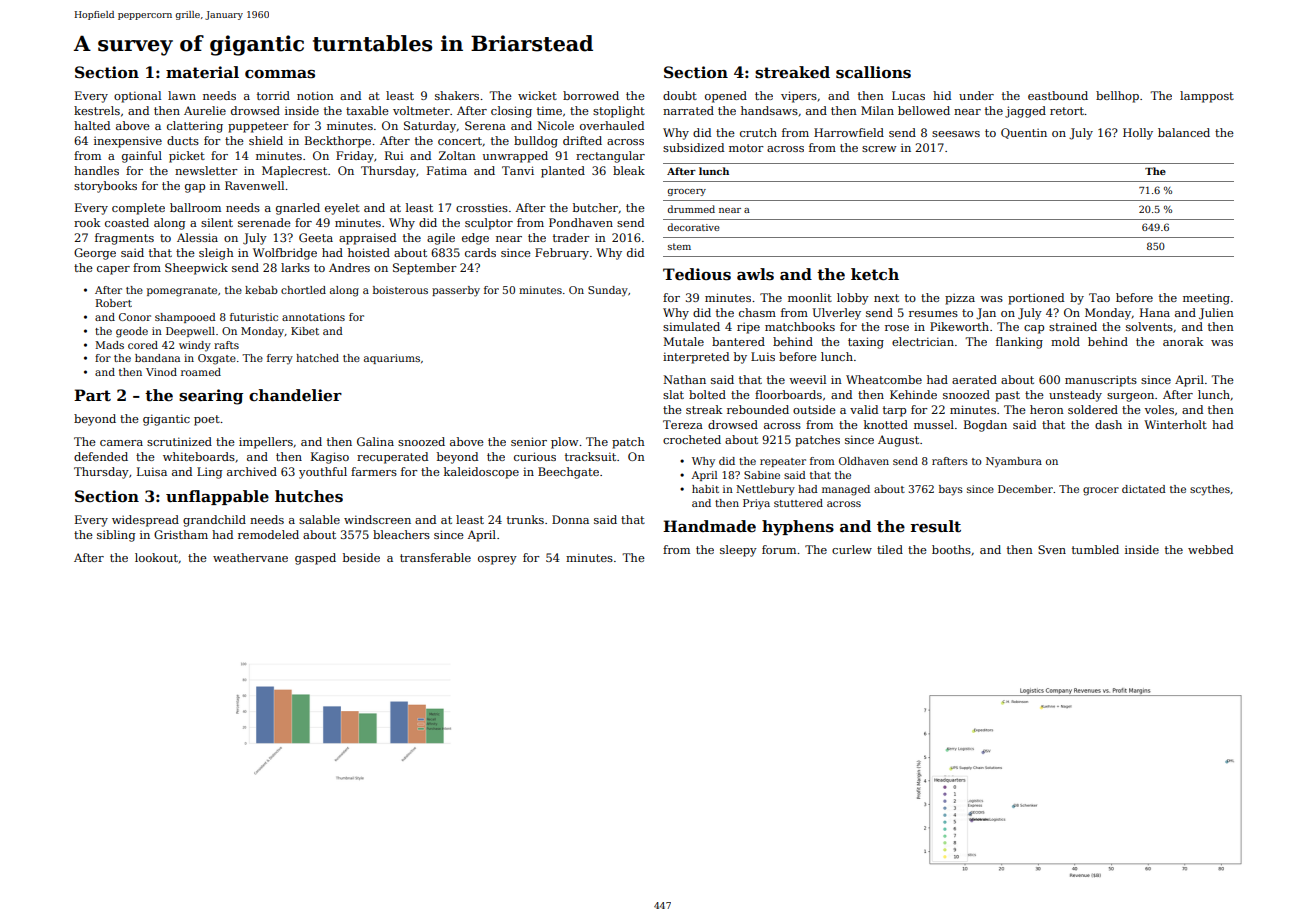  I want to click on chandelier, so click(295, 395).
